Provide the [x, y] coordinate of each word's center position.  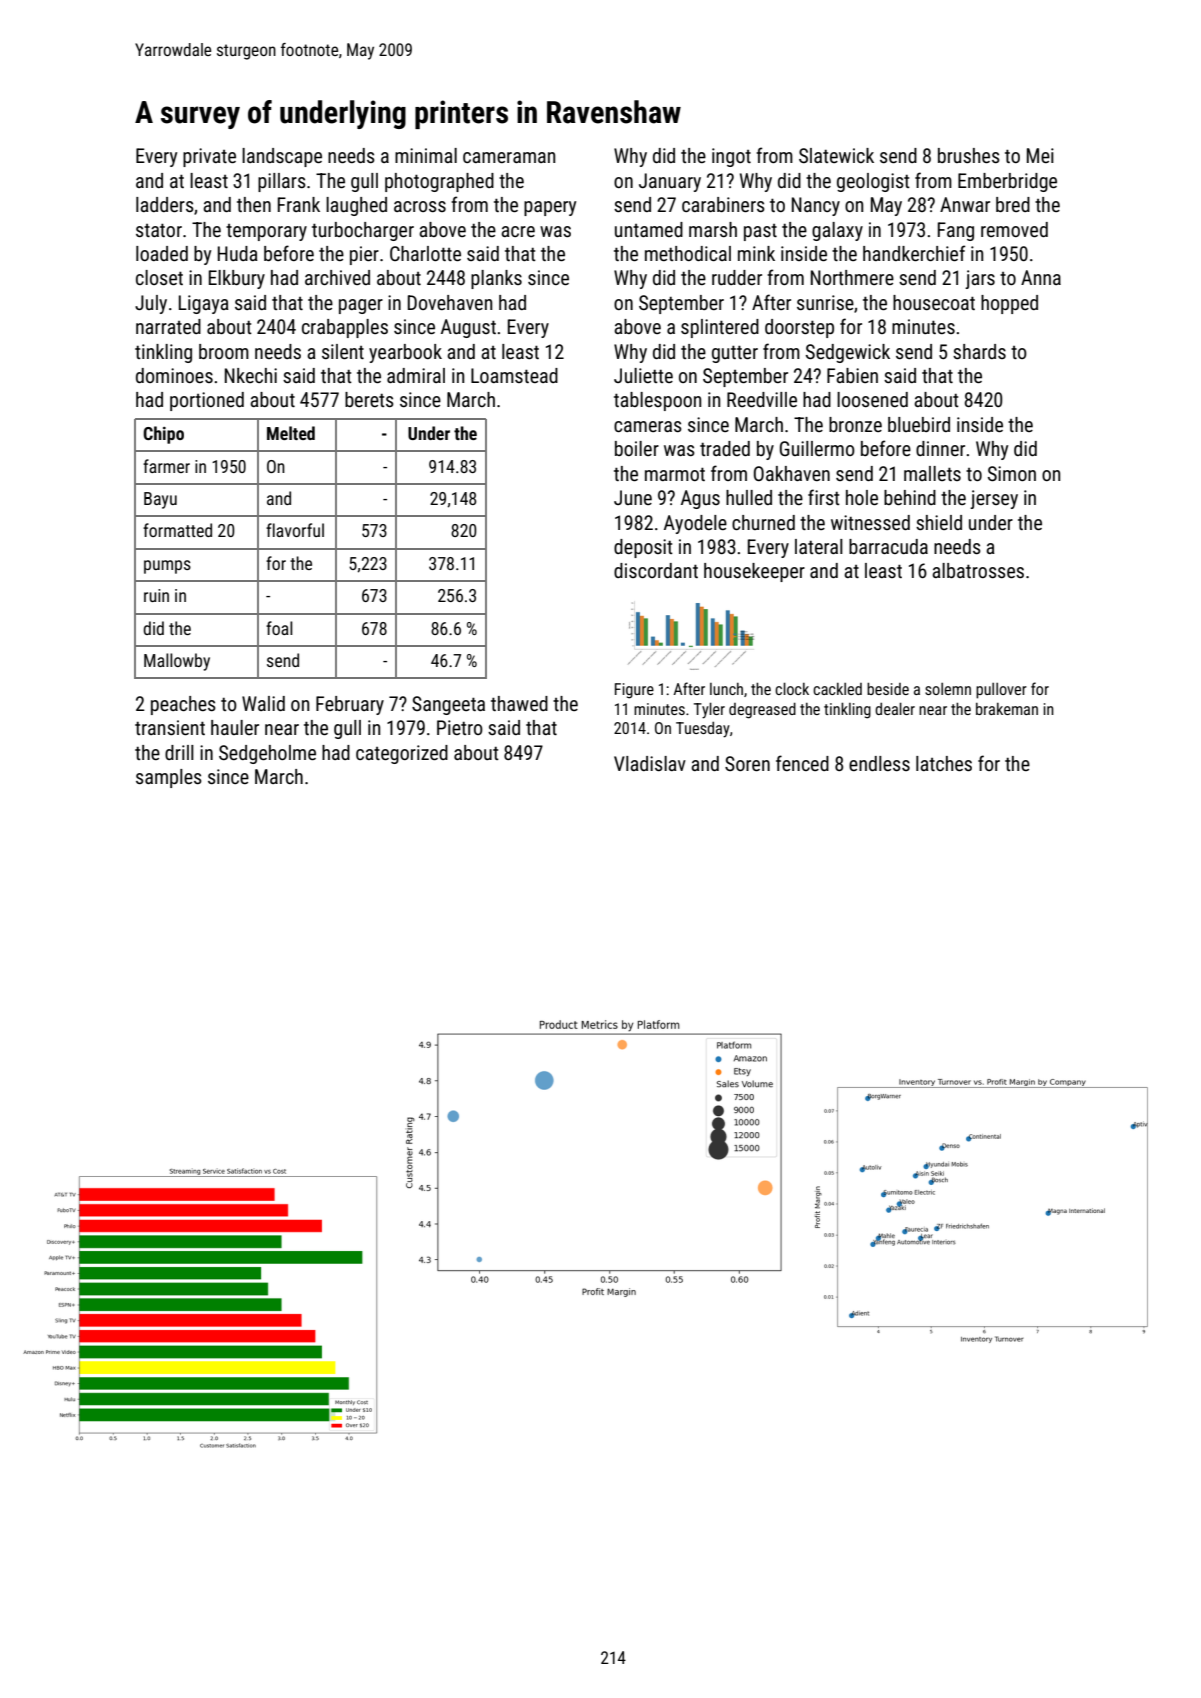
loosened [872, 399]
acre [518, 231]
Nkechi [251, 375]
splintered [720, 328]
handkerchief [914, 253]
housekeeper [754, 572]
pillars [282, 182]
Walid [263, 703]
